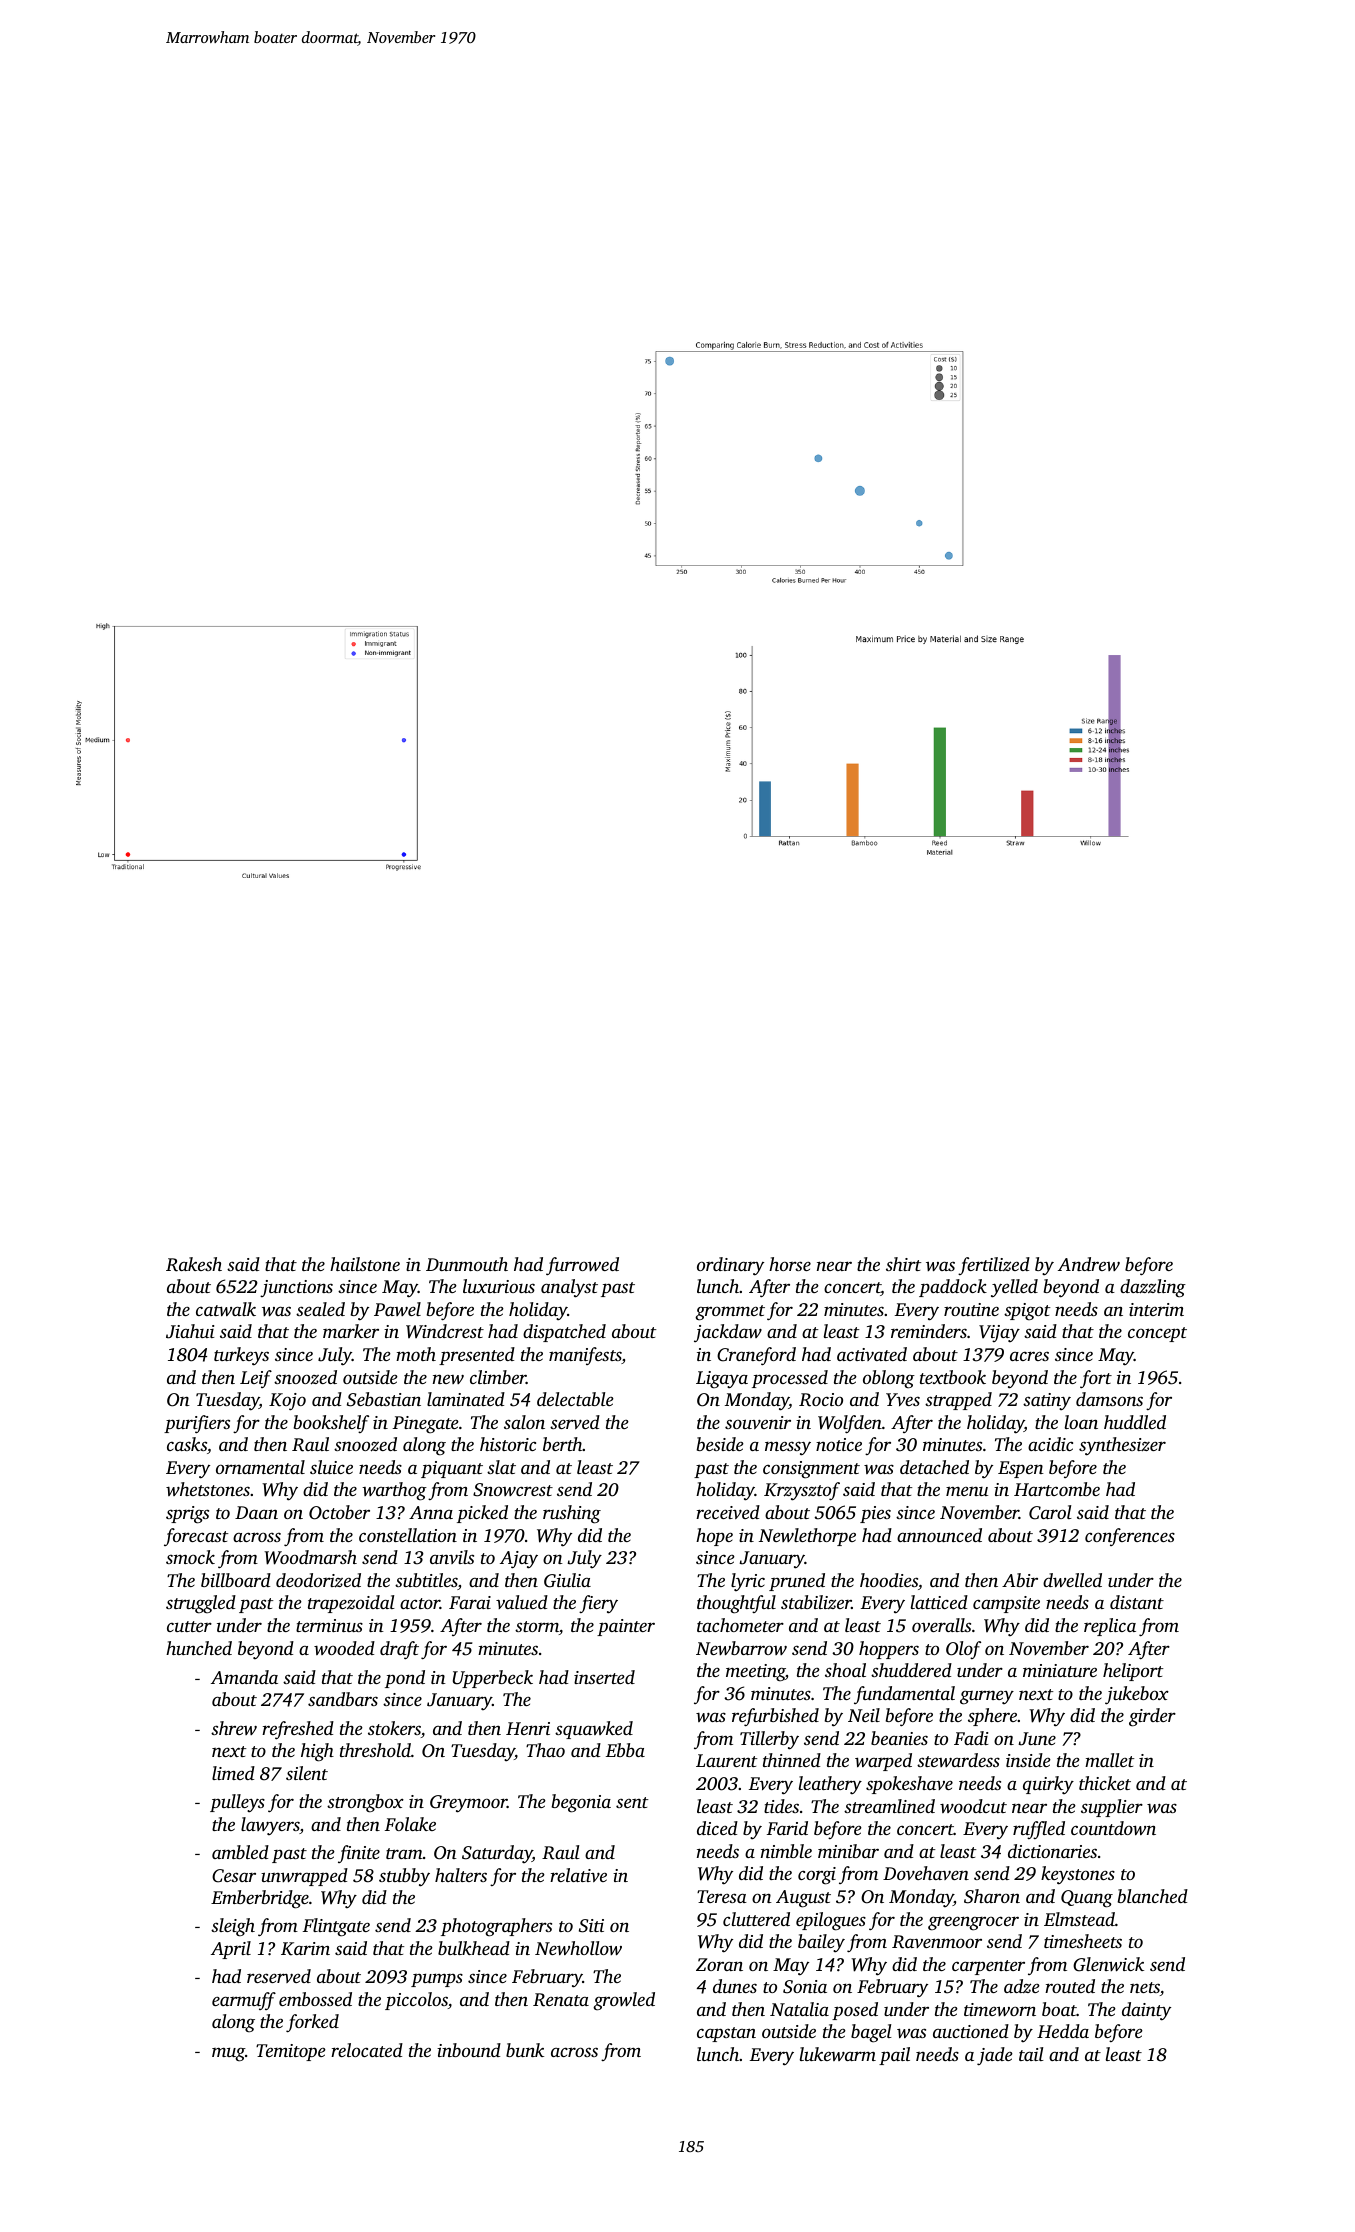 This screenshot has width=1355, height=2232. I want to click on squawked, so click(594, 1730).
